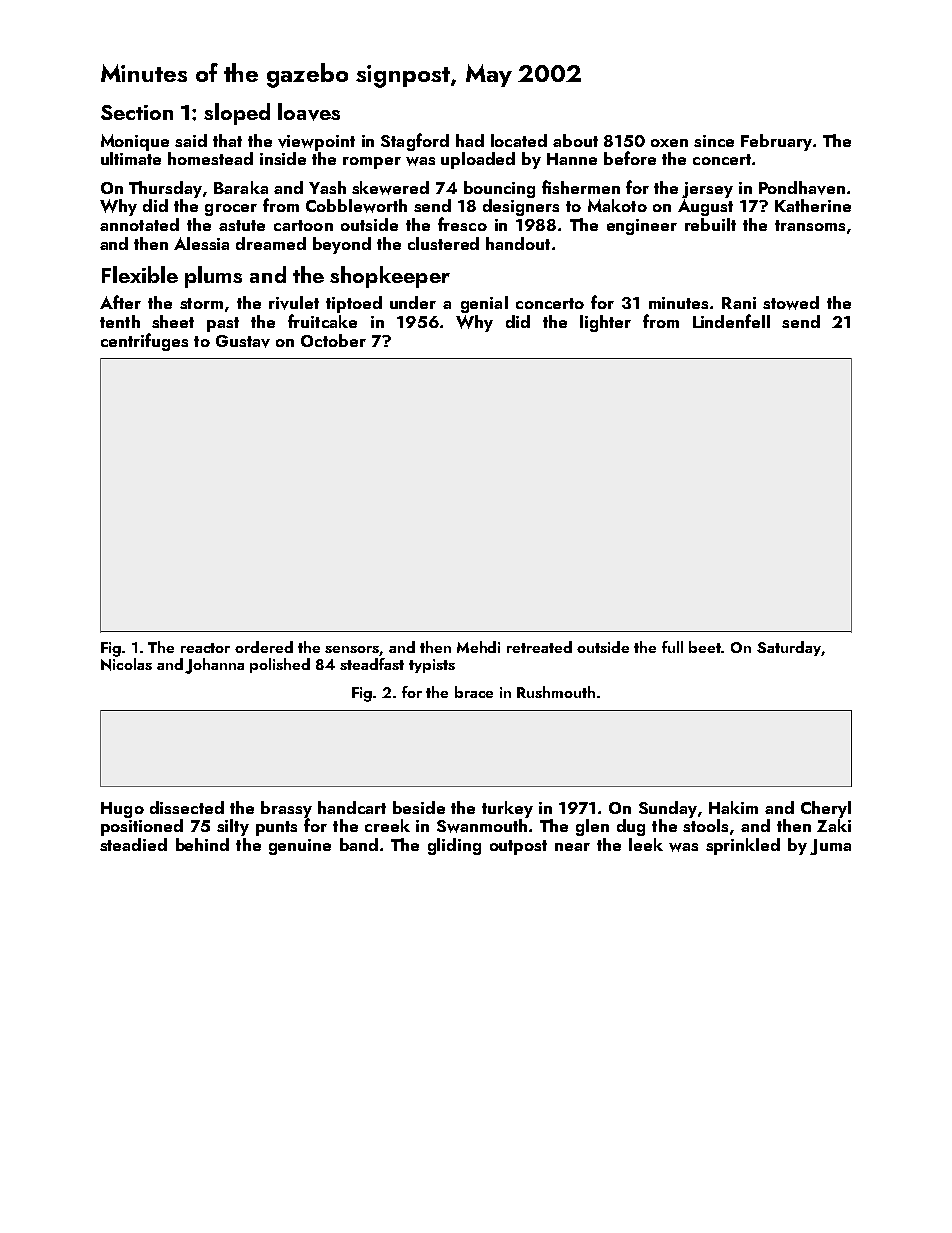  What do you see at coordinates (333, 340) in the screenshot?
I see `October` at bounding box center [333, 340].
